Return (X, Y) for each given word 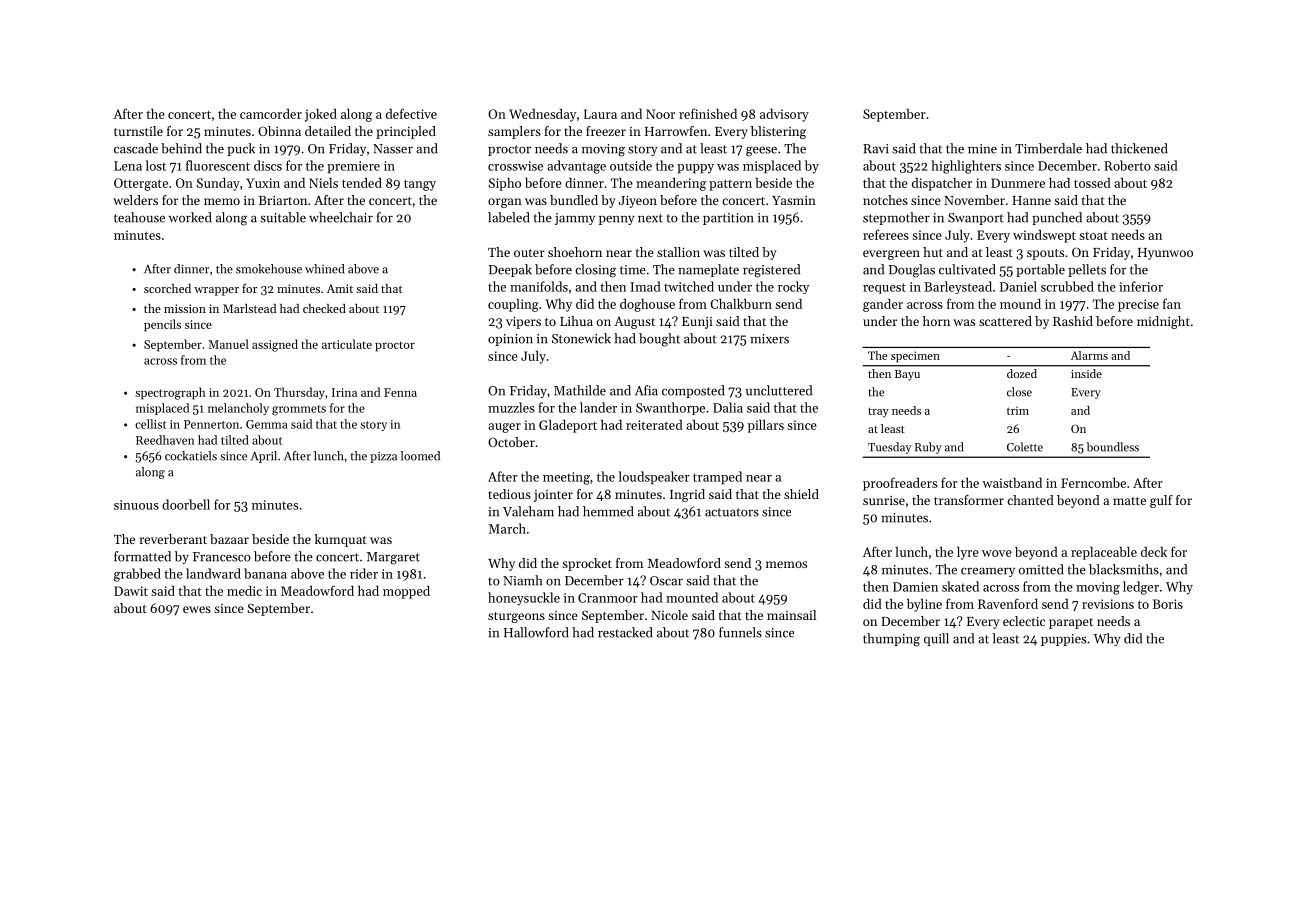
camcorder (271, 114)
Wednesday (542, 115)
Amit (340, 288)
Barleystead (958, 287)
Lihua (576, 321)
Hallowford (536, 632)
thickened (1139, 148)
